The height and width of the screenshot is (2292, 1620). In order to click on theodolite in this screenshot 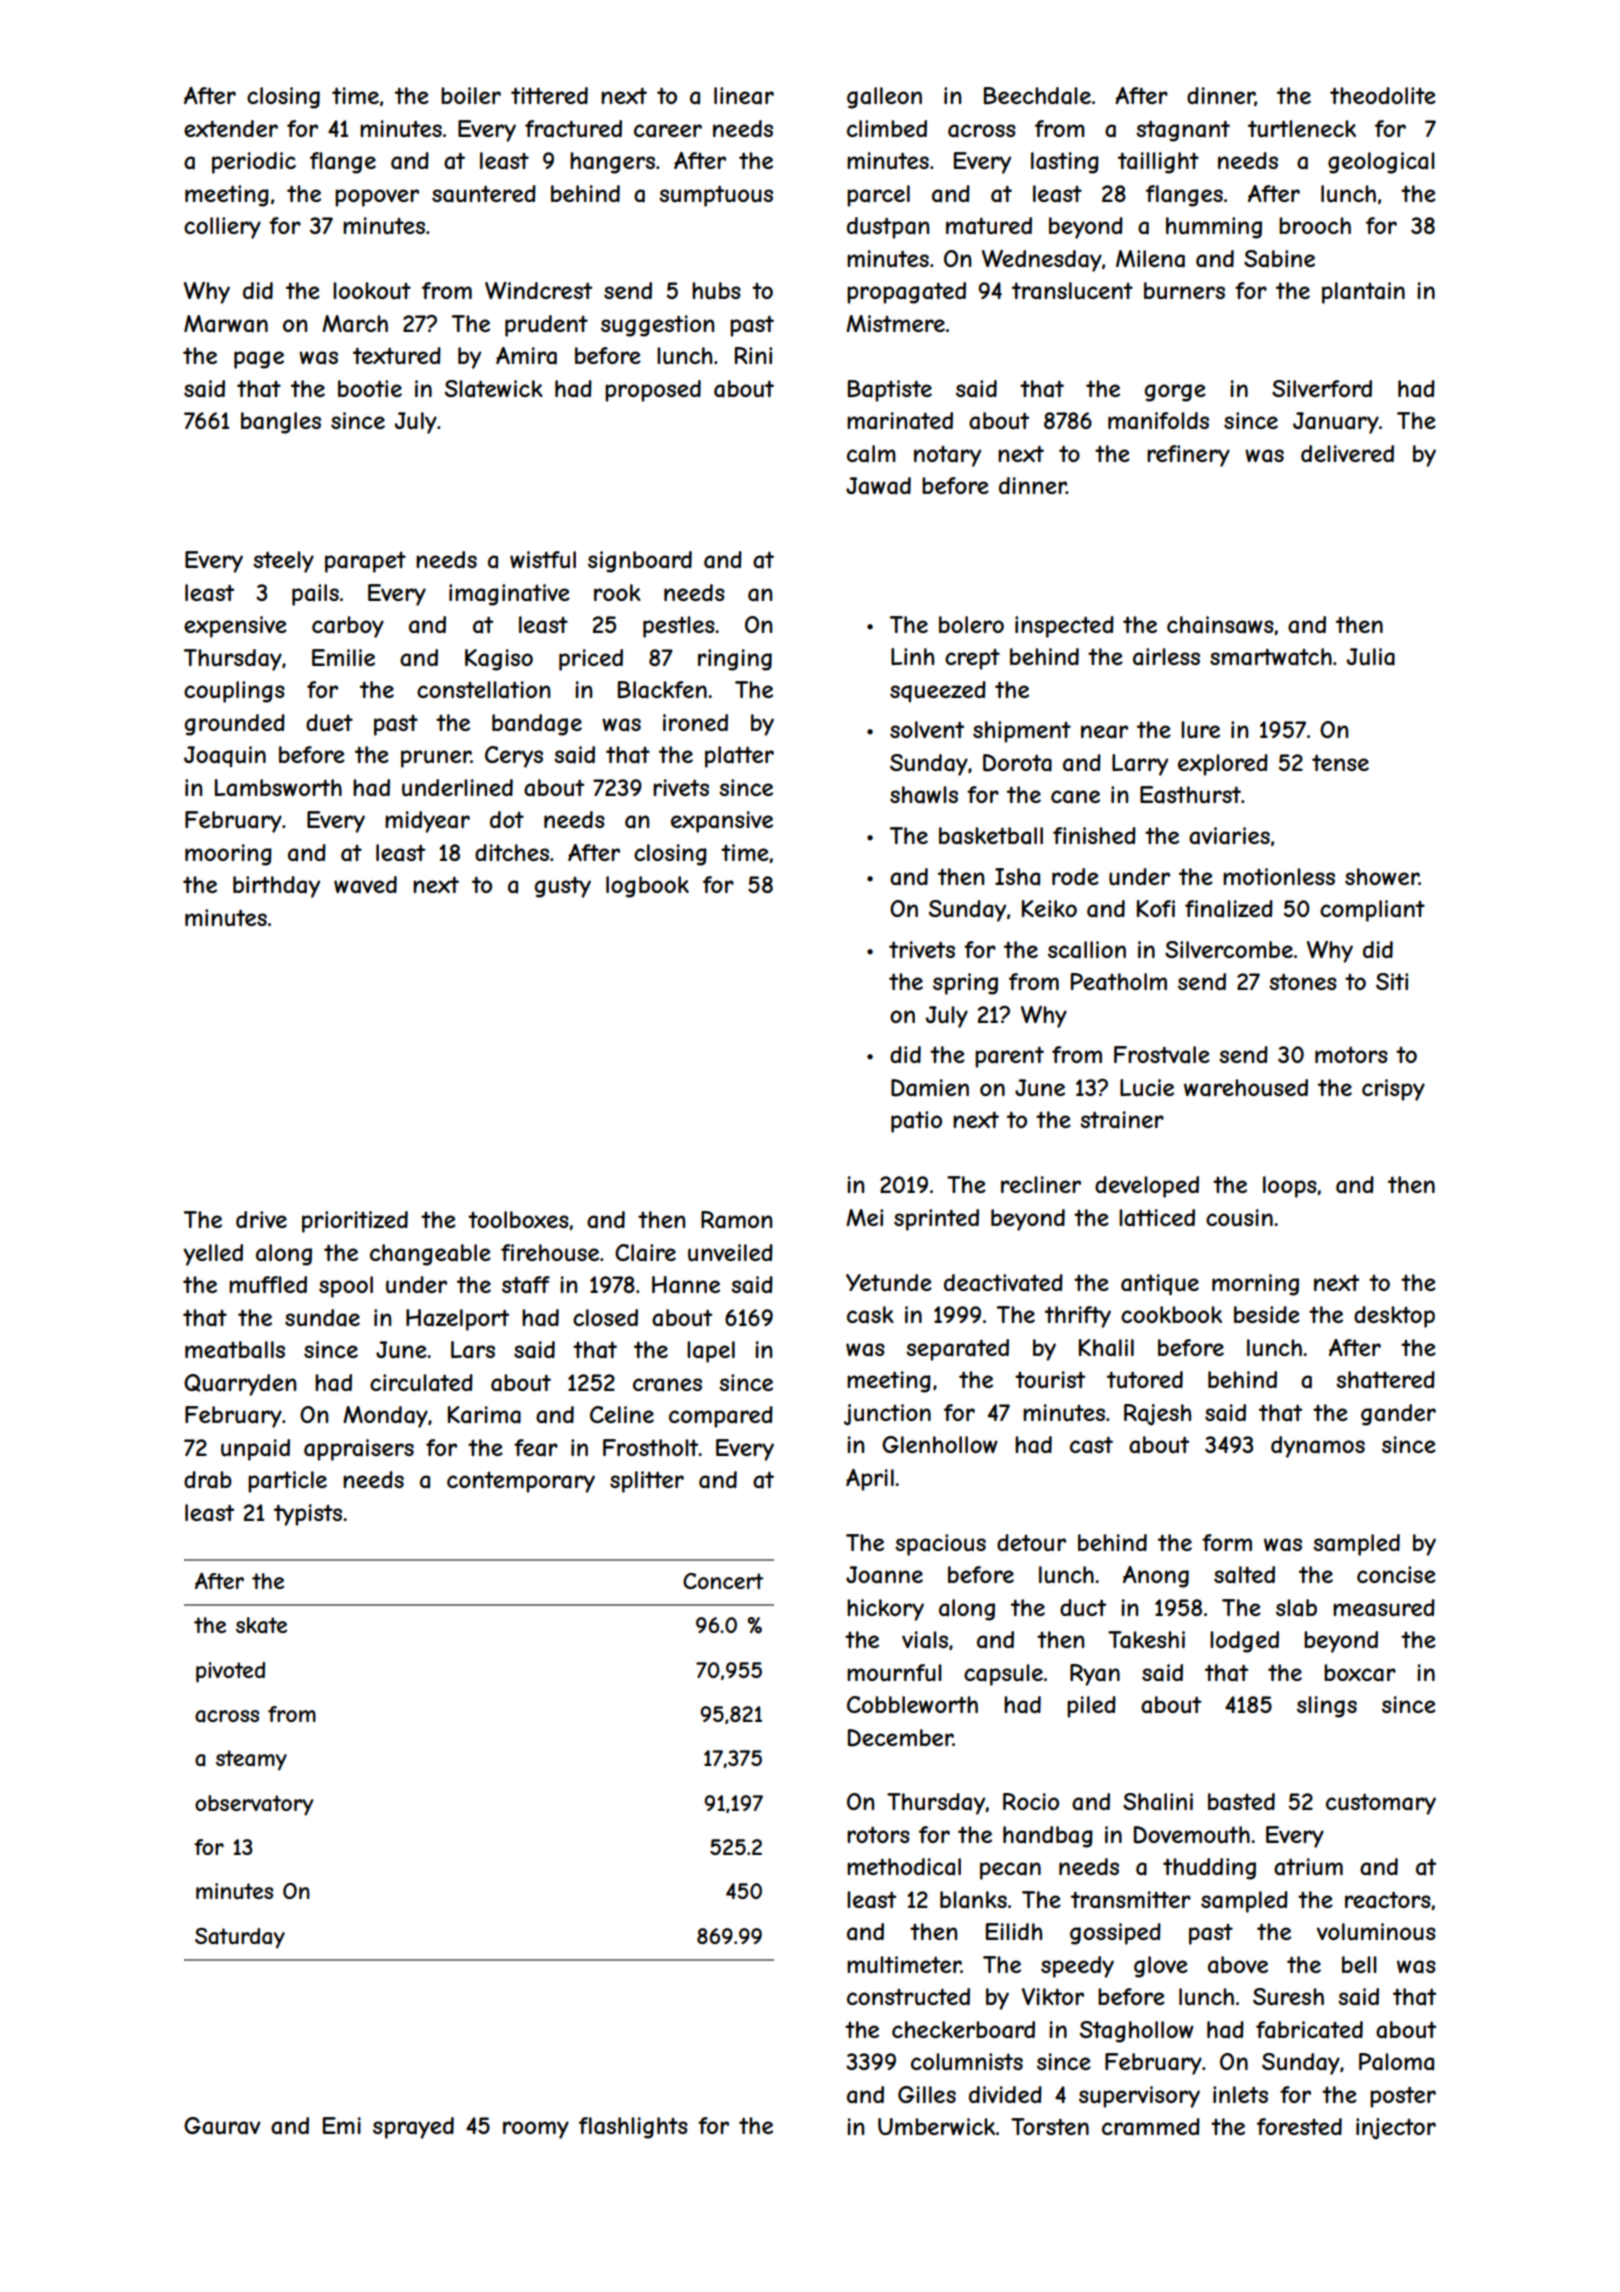, I will do `click(1383, 95)`.
